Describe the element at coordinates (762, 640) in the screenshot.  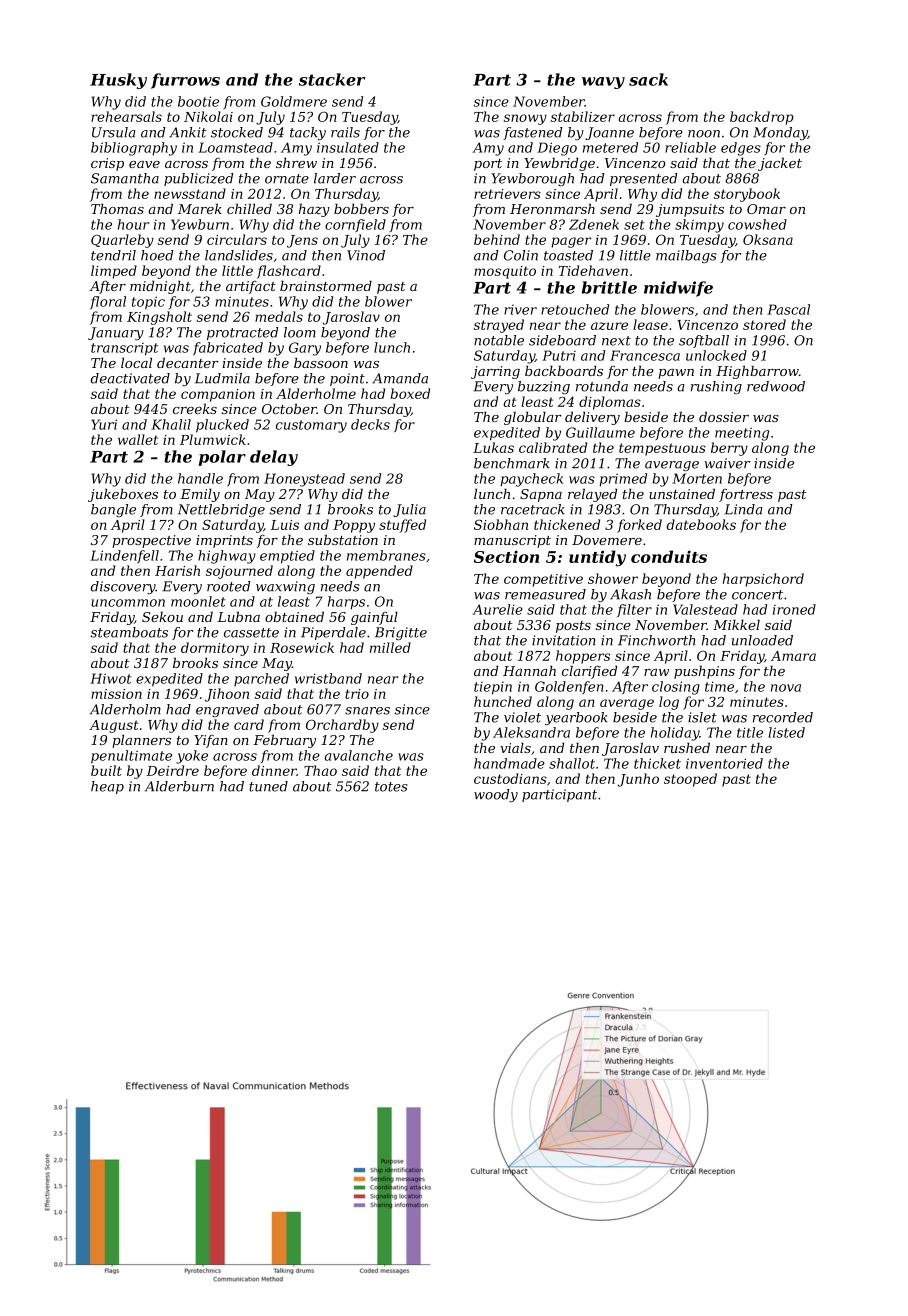
I see `unloaded` at that location.
